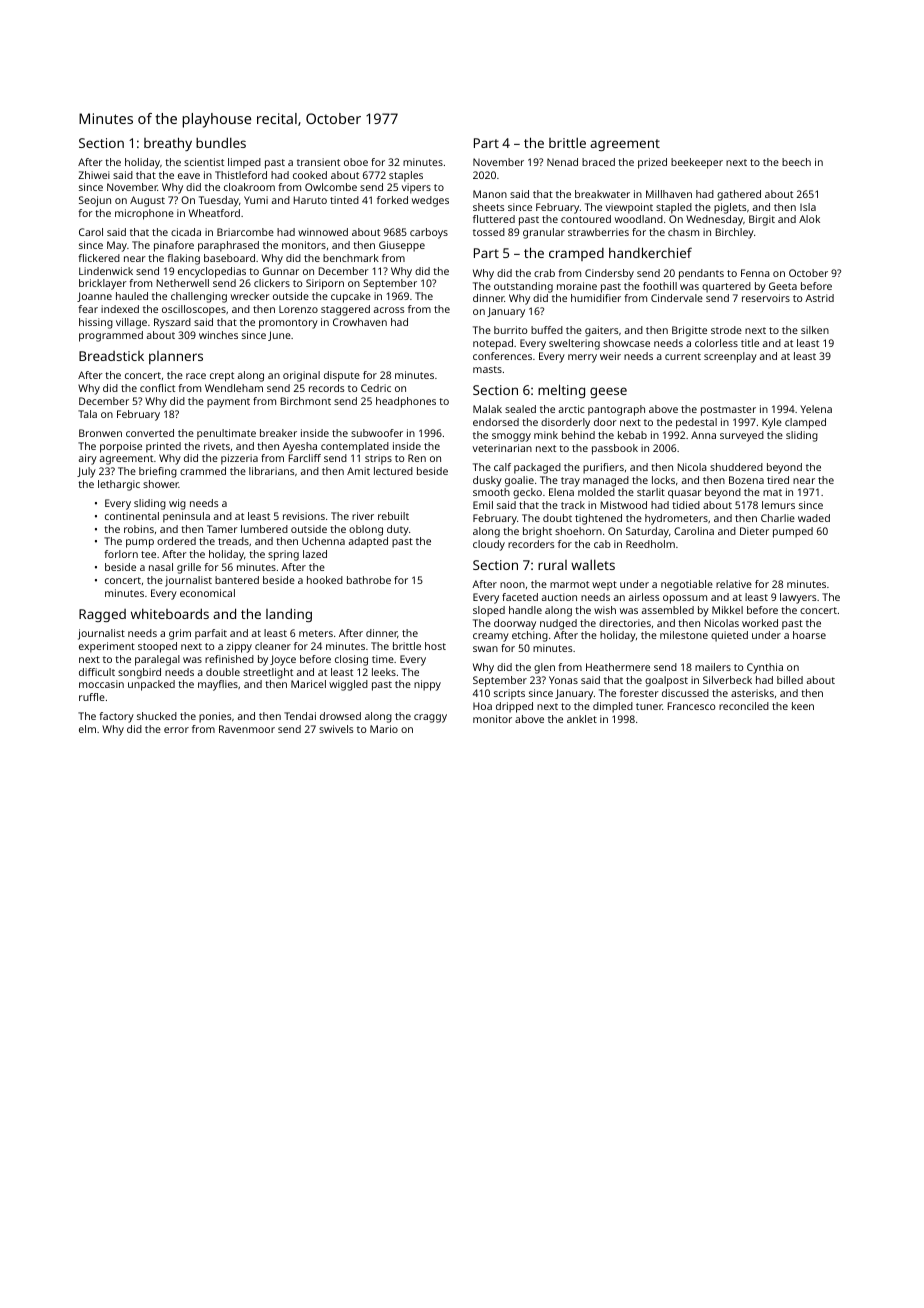 Image resolution: width=924 pixels, height=1308 pixels. I want to click on tired, so click(778, 480).
